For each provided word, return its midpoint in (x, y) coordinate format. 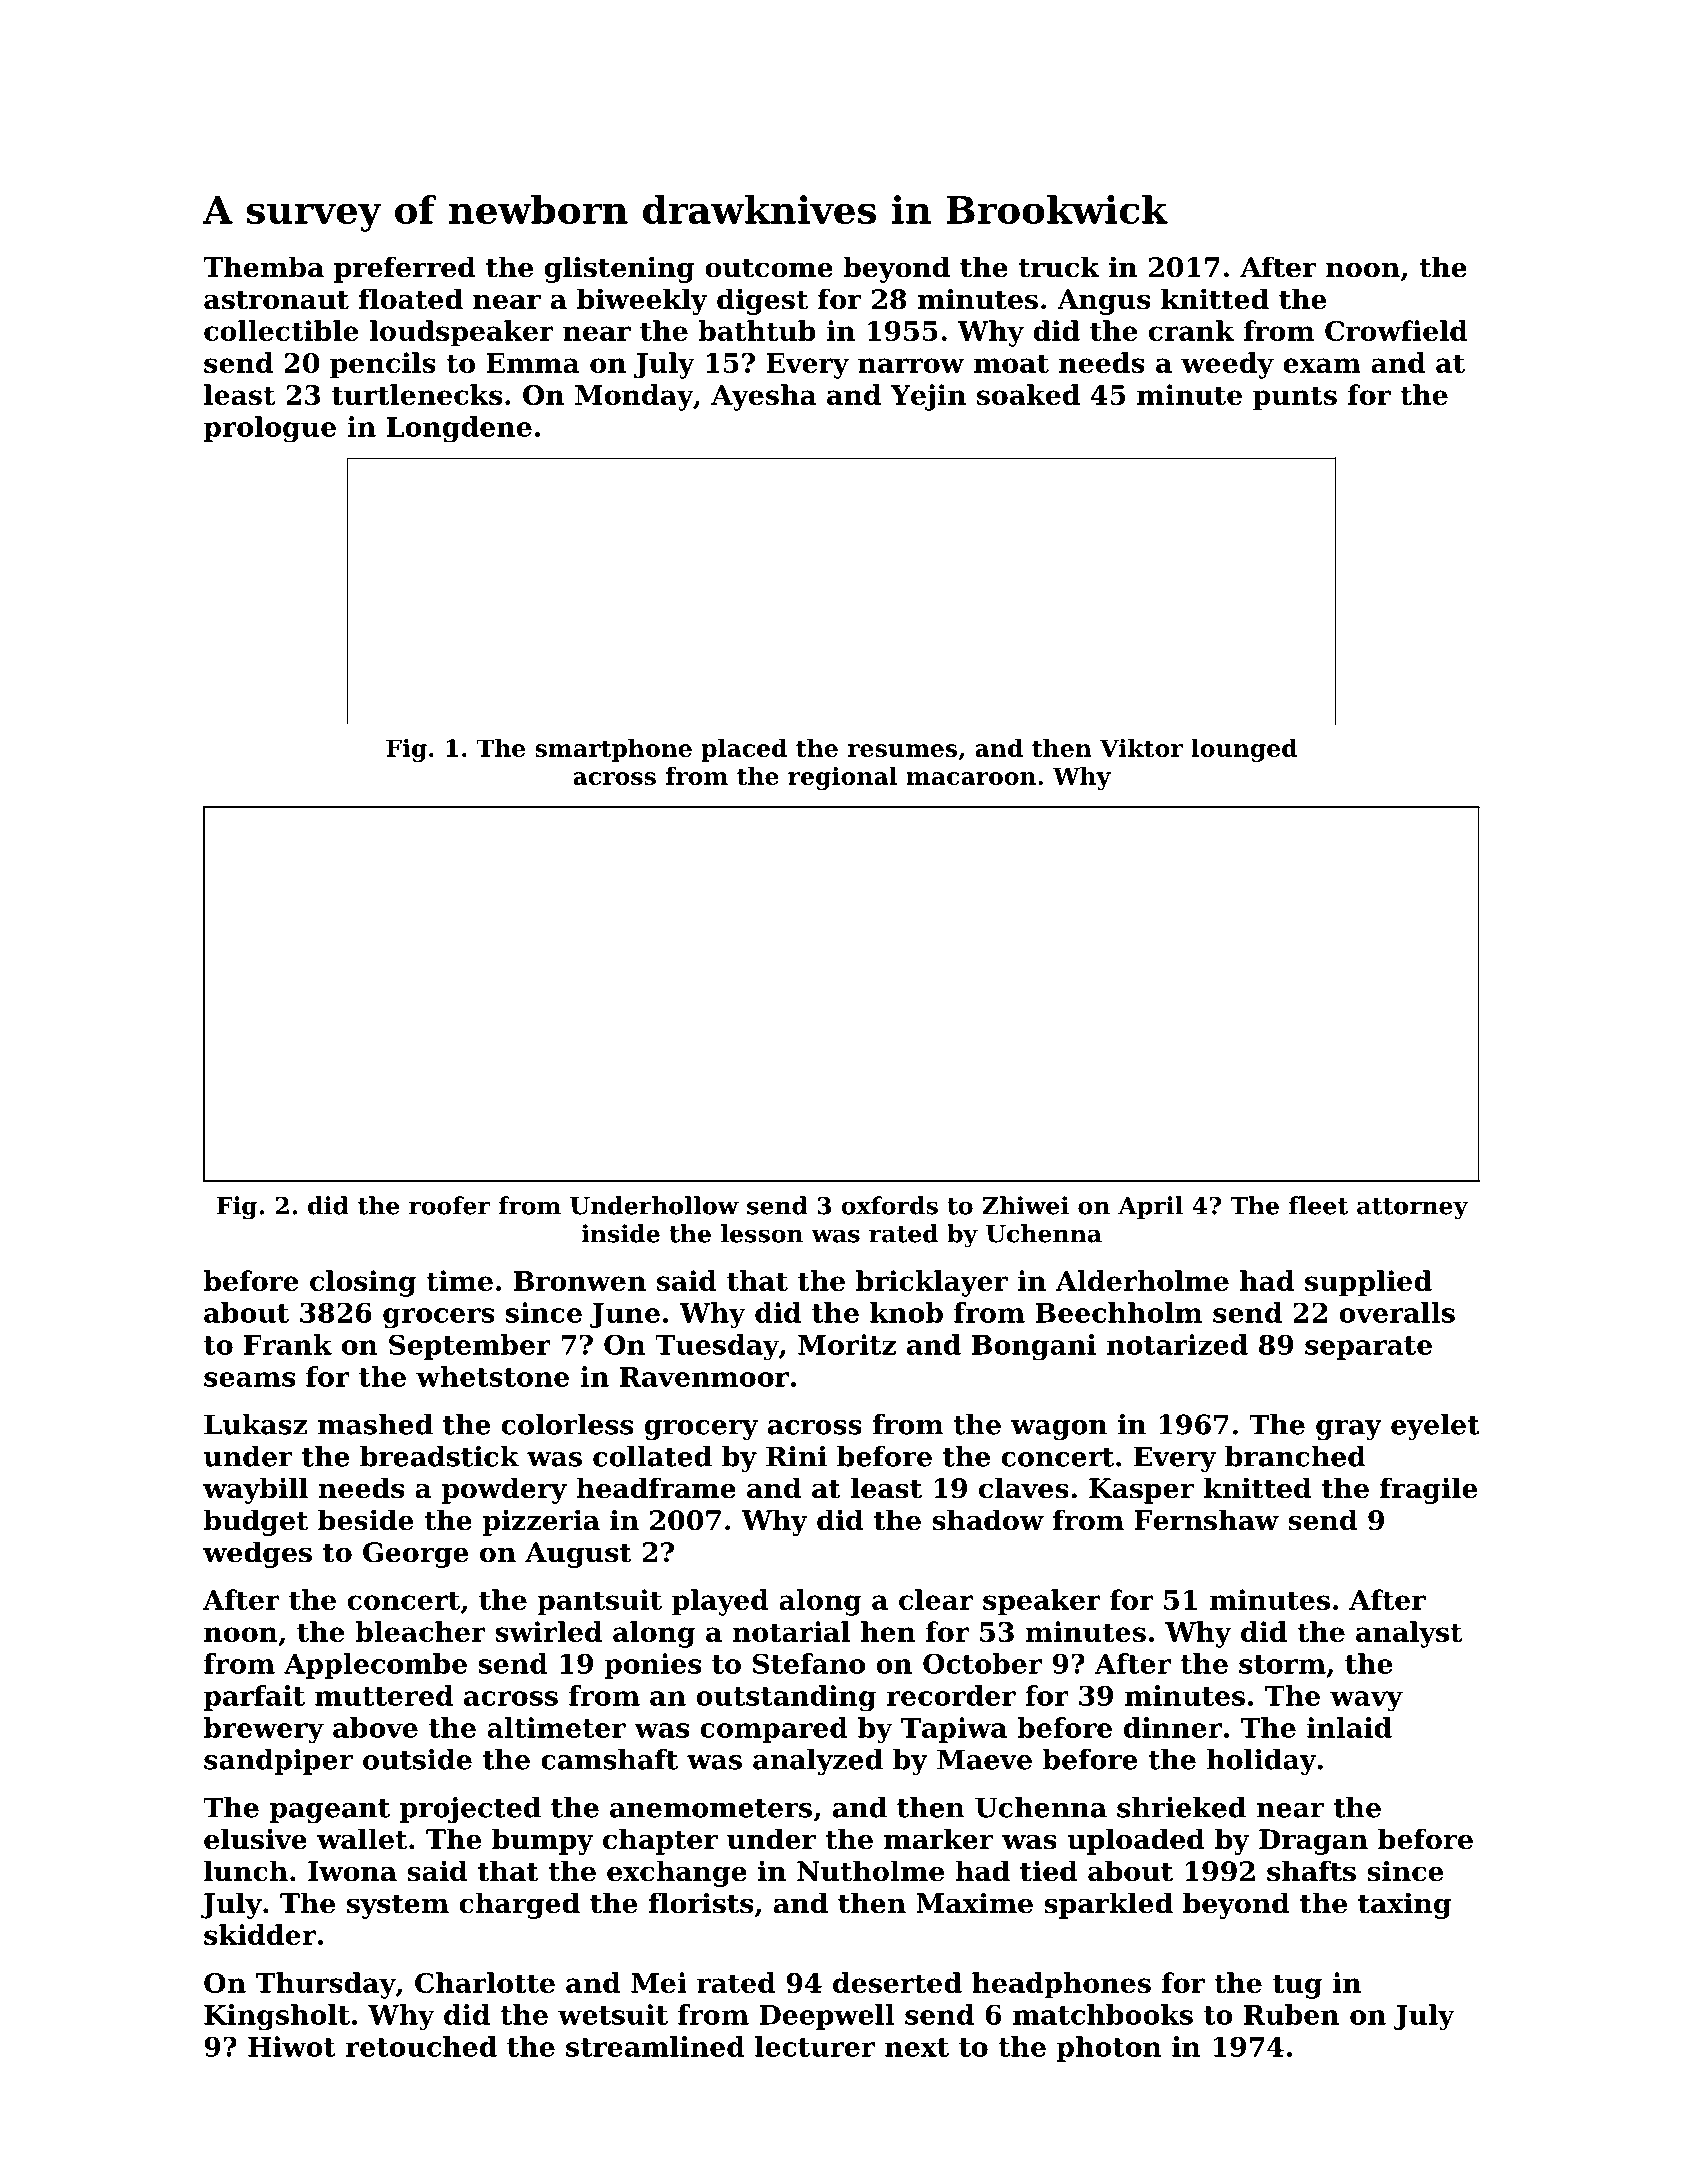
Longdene (459, 429)
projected (470, 1810)
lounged (1244, 750)
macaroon (971, 778)
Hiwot (292, 2046)
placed (744, 750)
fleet (1318, 1205)
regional (842, 778)
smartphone (613, 750)
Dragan (1313, 1842)
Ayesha (763, 397)
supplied (1368, 1283)
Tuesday (717, 1347)
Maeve (984, 1759)
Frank (288, 1344)
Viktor (1141, 748)
